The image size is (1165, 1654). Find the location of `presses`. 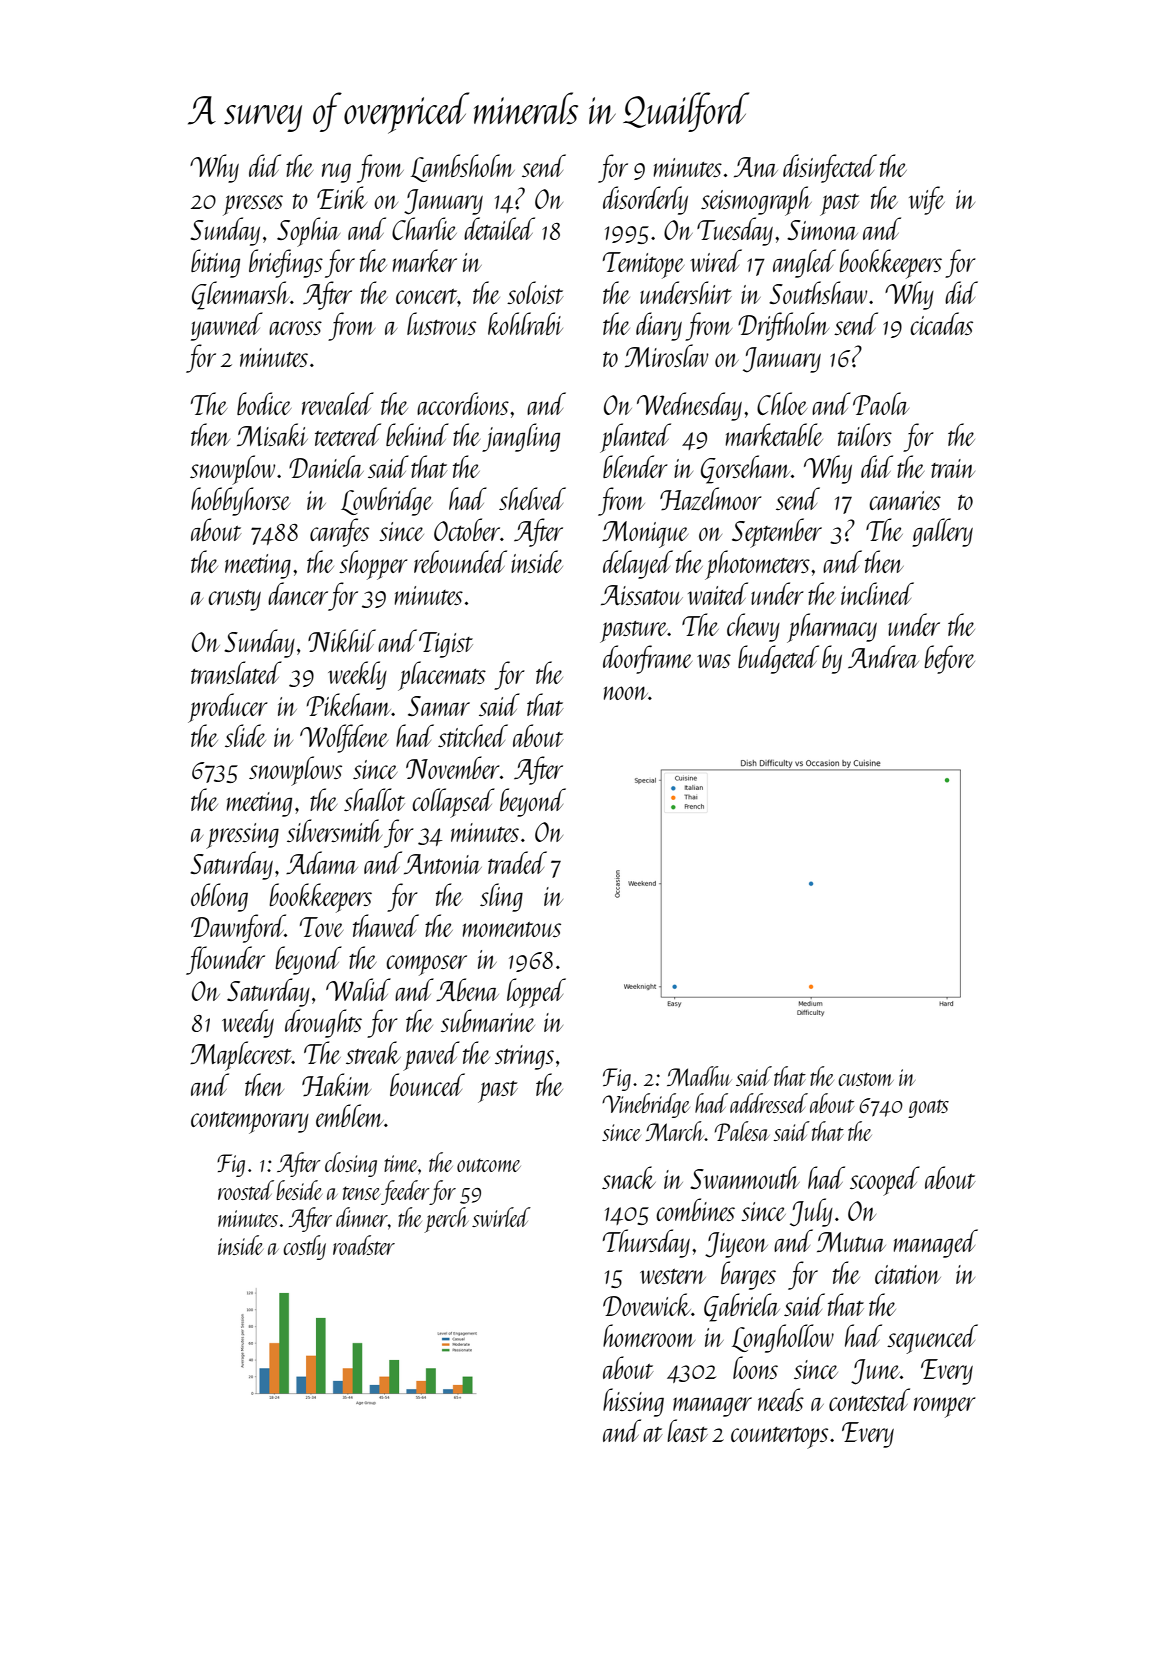

presses is located at coordinates (253, 205).
